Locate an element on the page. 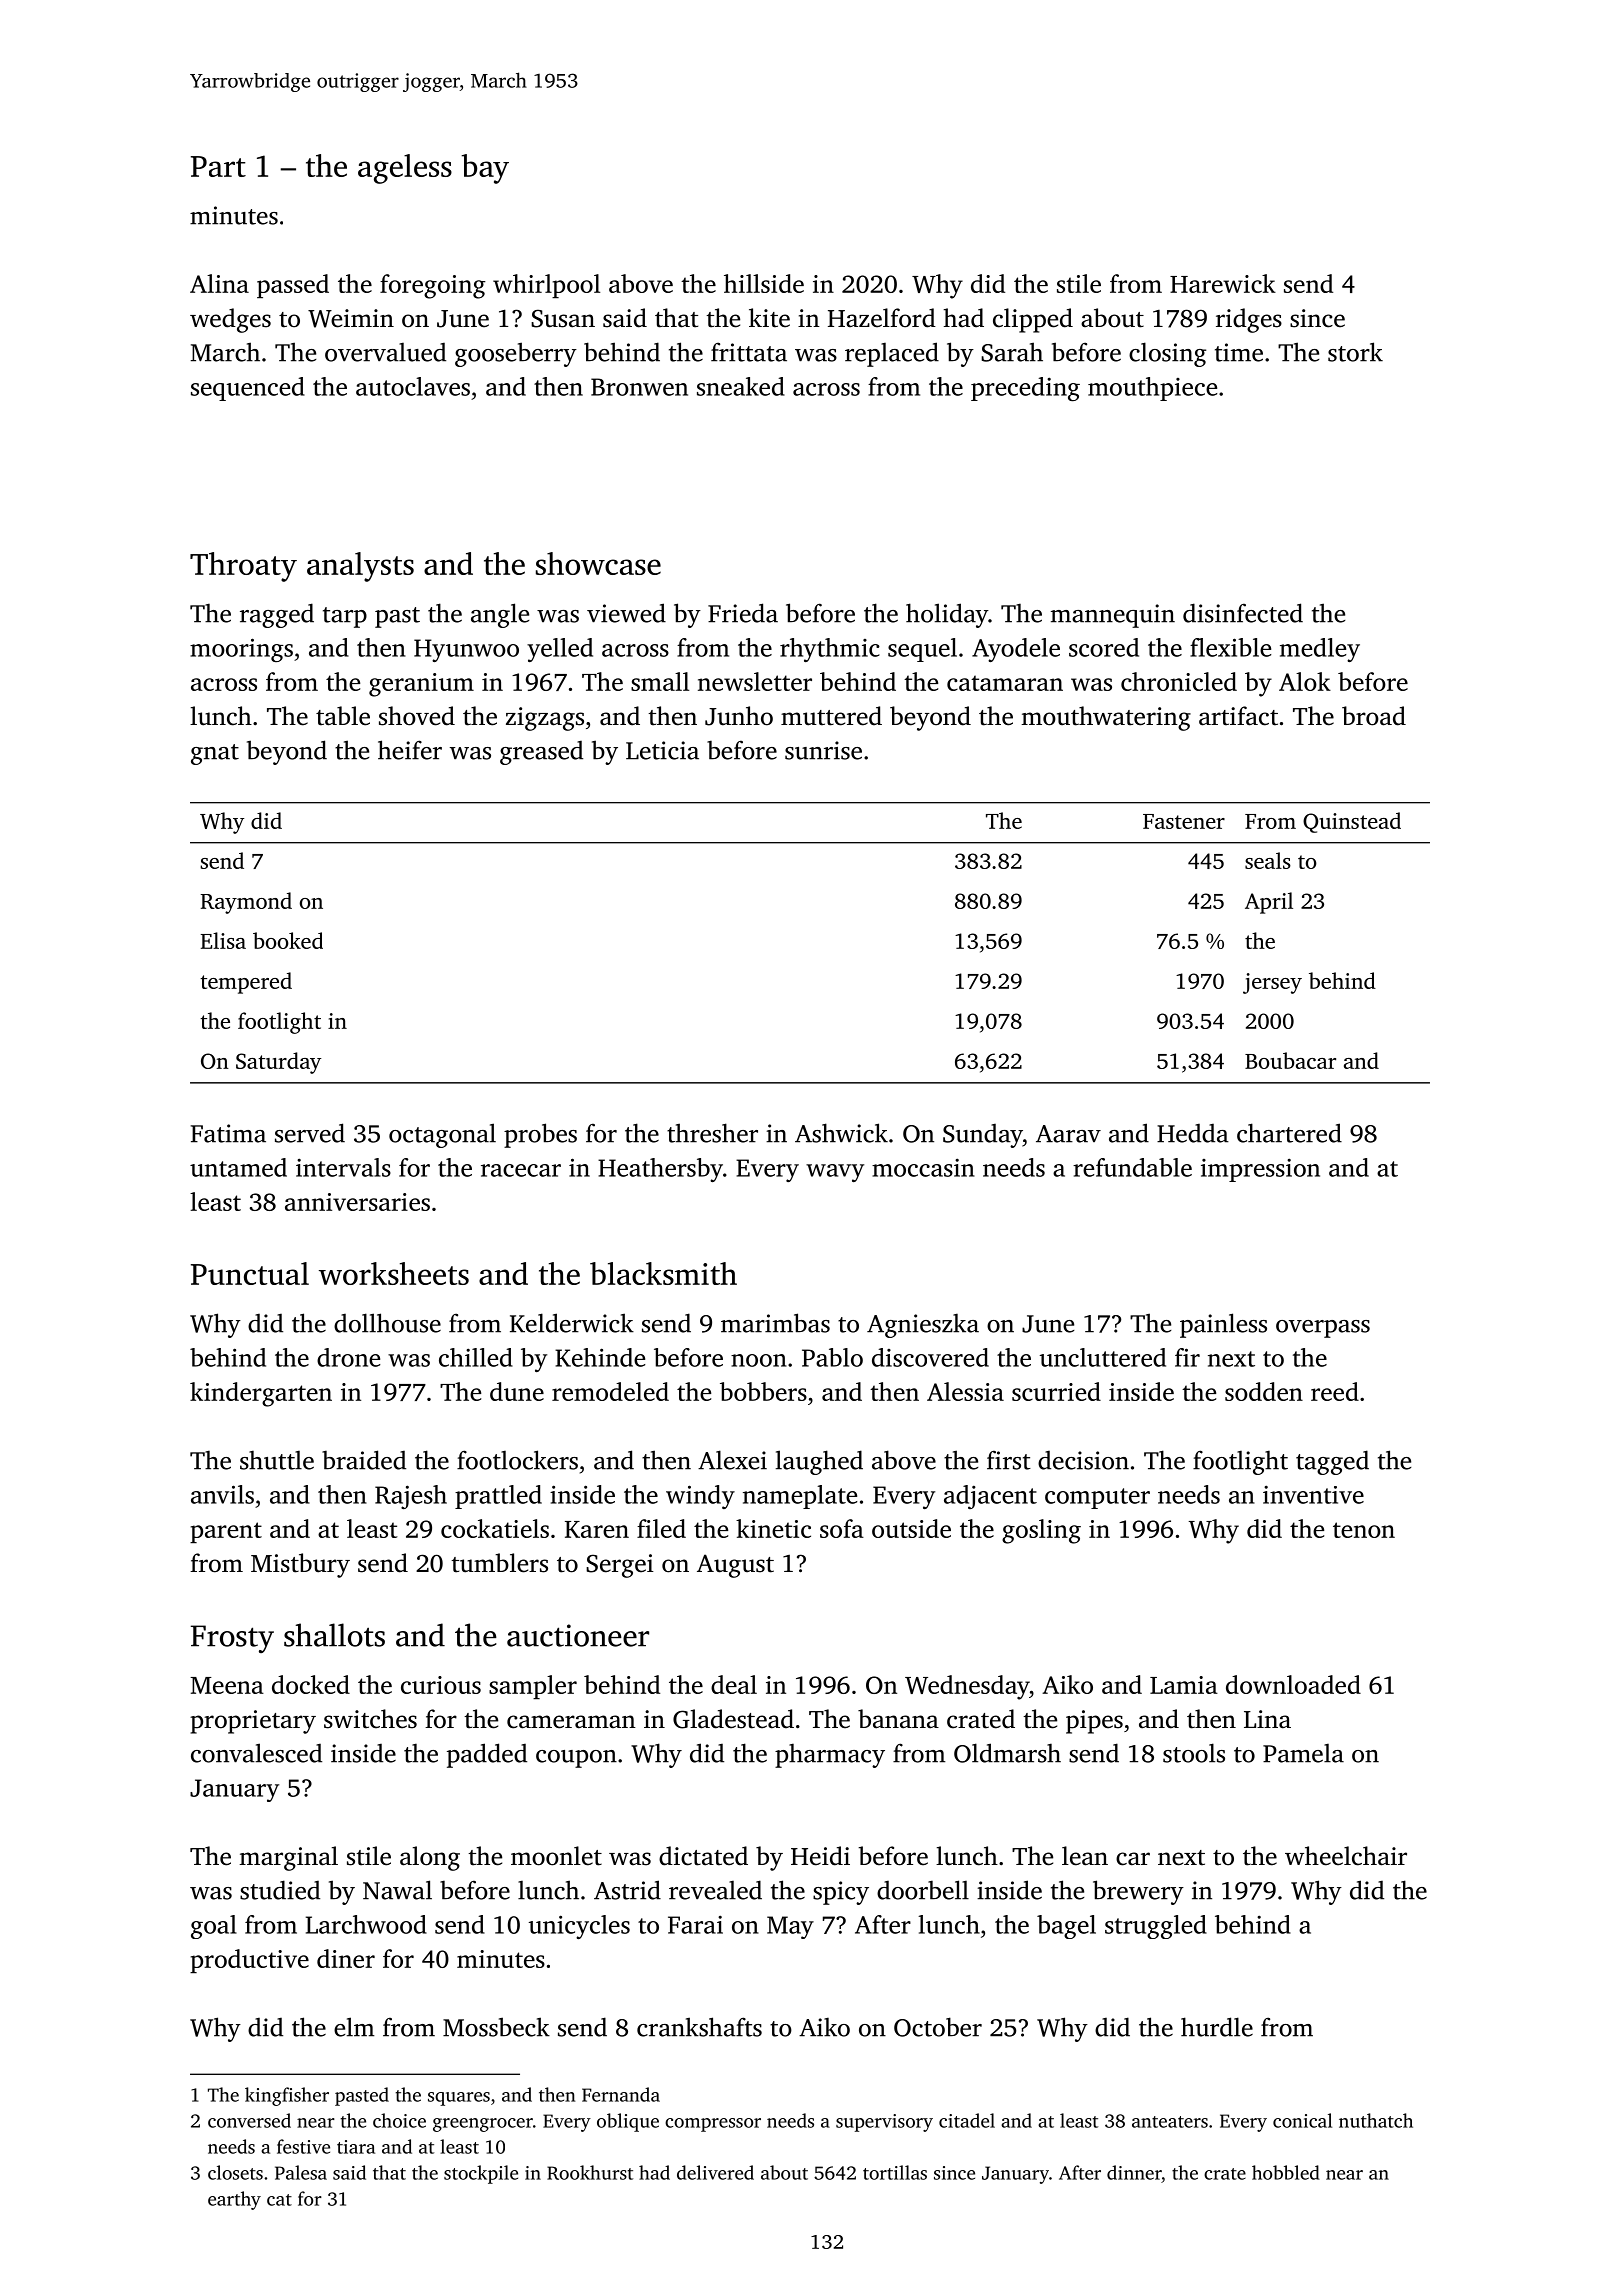 The width and height of the page is (1620, 2292). whirlpool is located at coordinates (546, 286).
